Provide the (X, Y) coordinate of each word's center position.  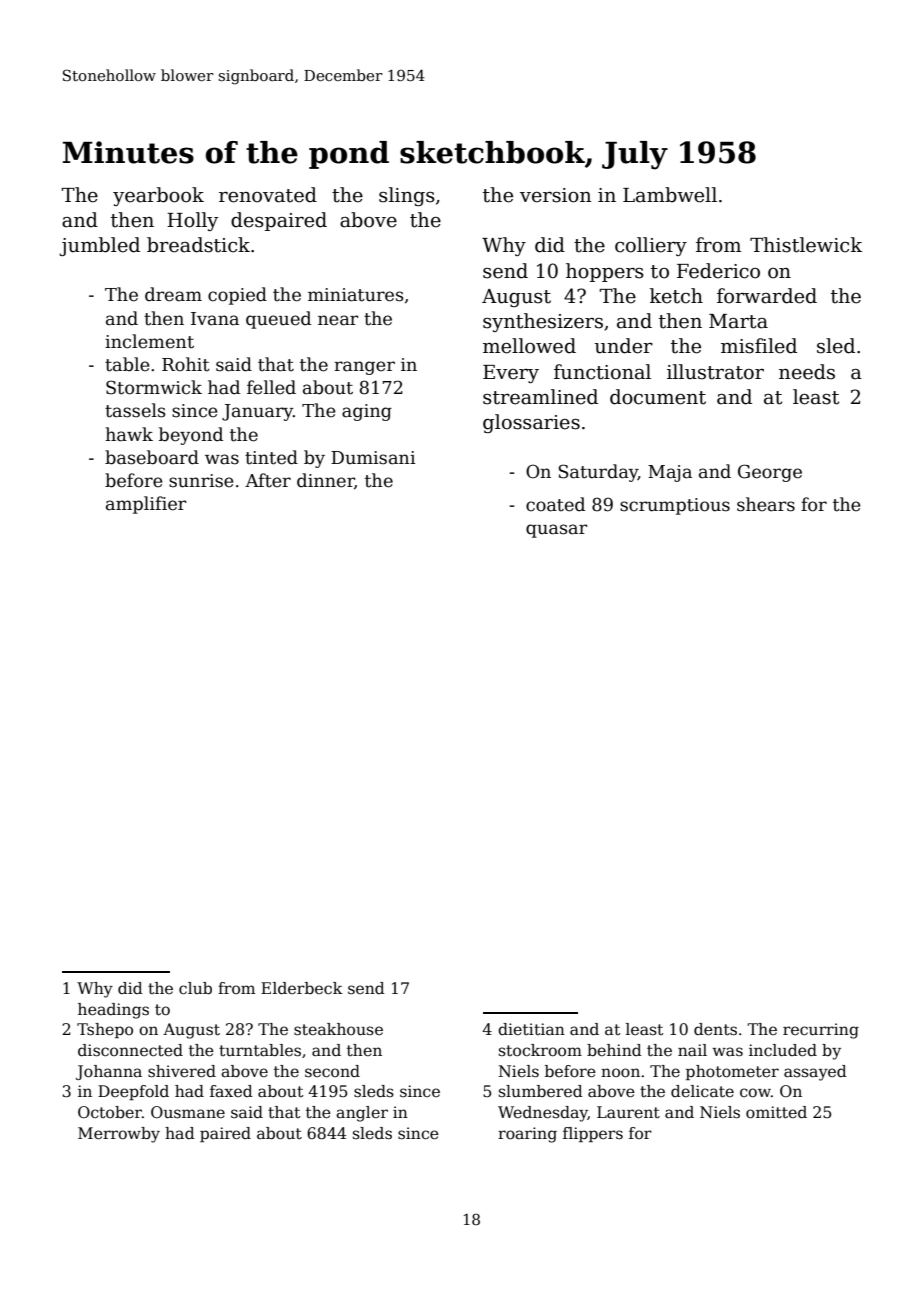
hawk (129, 434)
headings (113, 1011)
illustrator (715, 372)
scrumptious (675, 506)
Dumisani (373, 458)
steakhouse (338, 1029)
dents (715, 1029)
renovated (268, 195)
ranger (364, 368)
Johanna (109, 1072)
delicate (702, 1091)
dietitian (531, 1029)
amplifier (146, 505)
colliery (651, 246)
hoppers (605, 272)
